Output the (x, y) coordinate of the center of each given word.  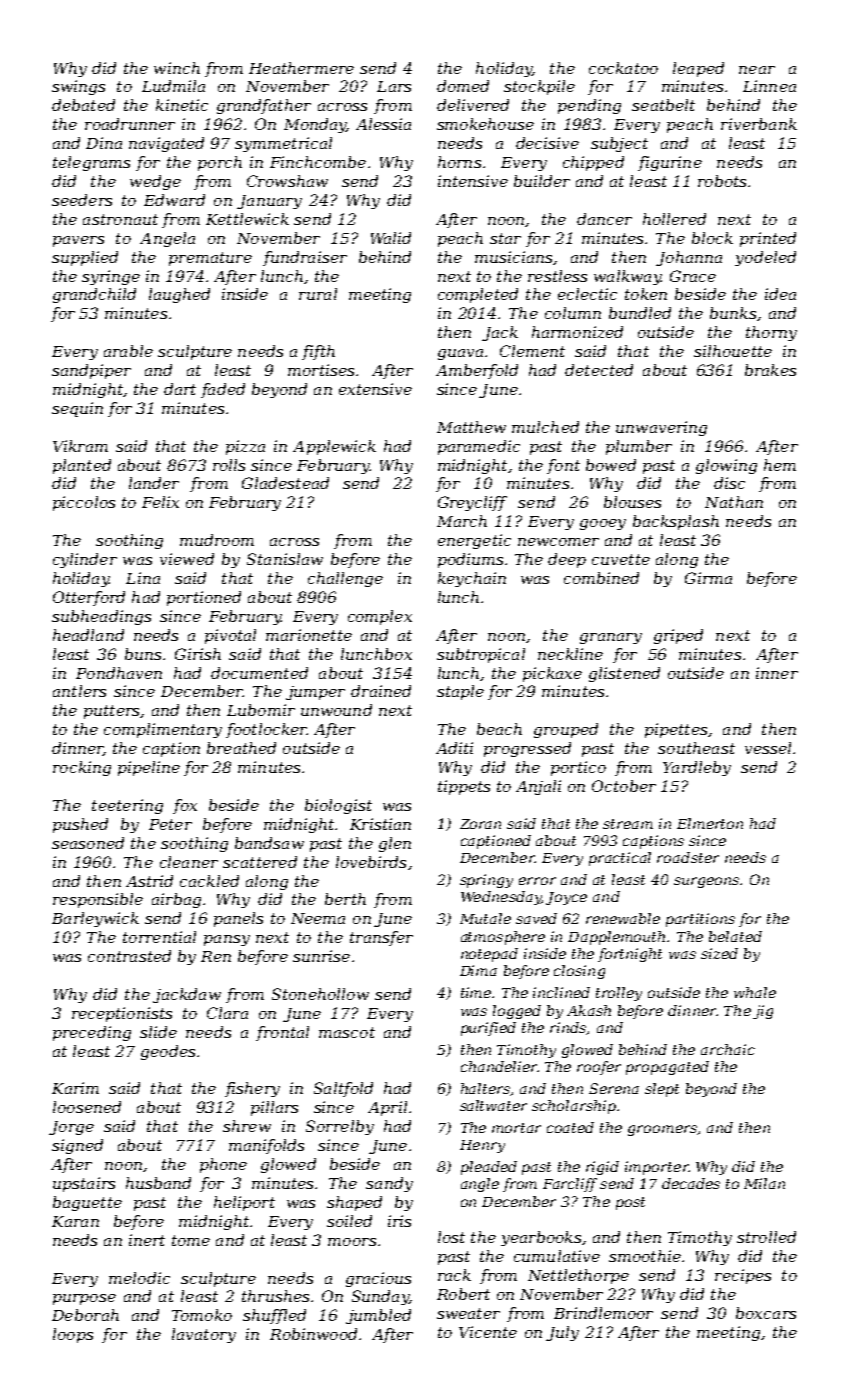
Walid (391, 238)
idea (780, 294)
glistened (624, 674)
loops (73, 1335)
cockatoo (623, 68)
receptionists (122, 1014)
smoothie (645, 1256)
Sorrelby (340, 1127)
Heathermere (301, 68)
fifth (318, 352)
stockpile (539, 87)
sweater (468, 1313)
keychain (472, 579)
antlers (79, 691)
